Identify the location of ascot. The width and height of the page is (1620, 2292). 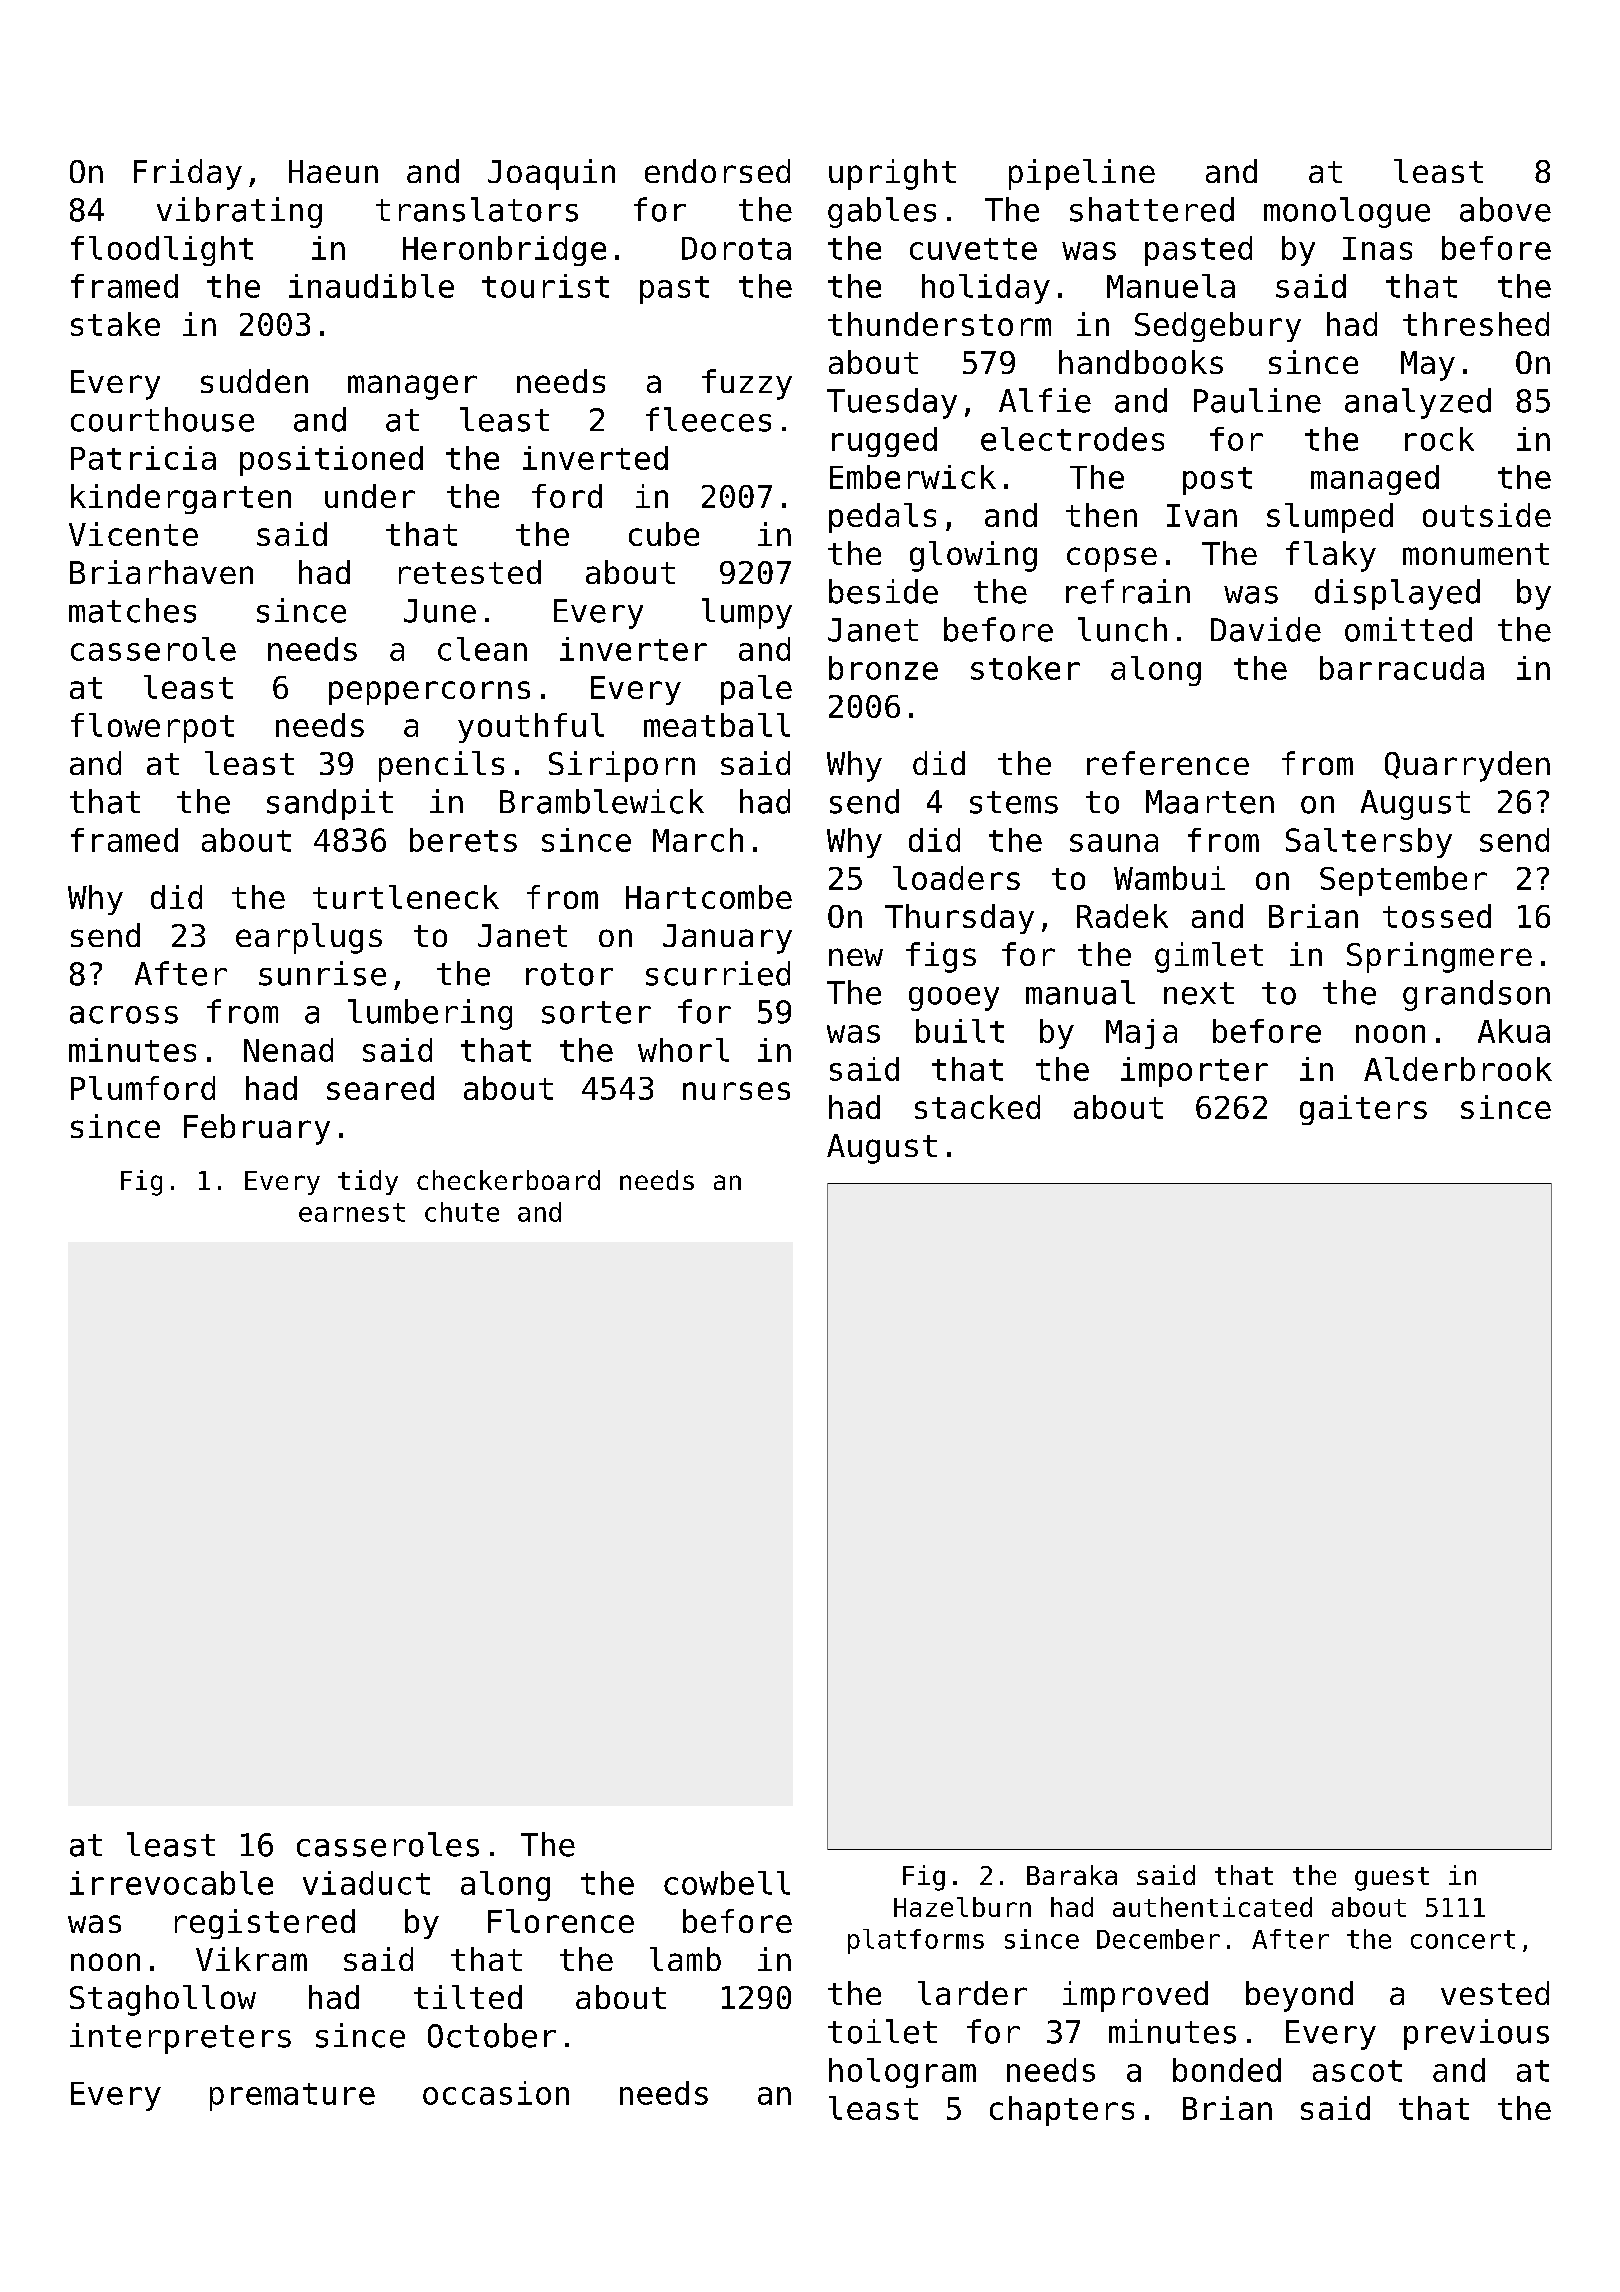
(1357, 2071).
